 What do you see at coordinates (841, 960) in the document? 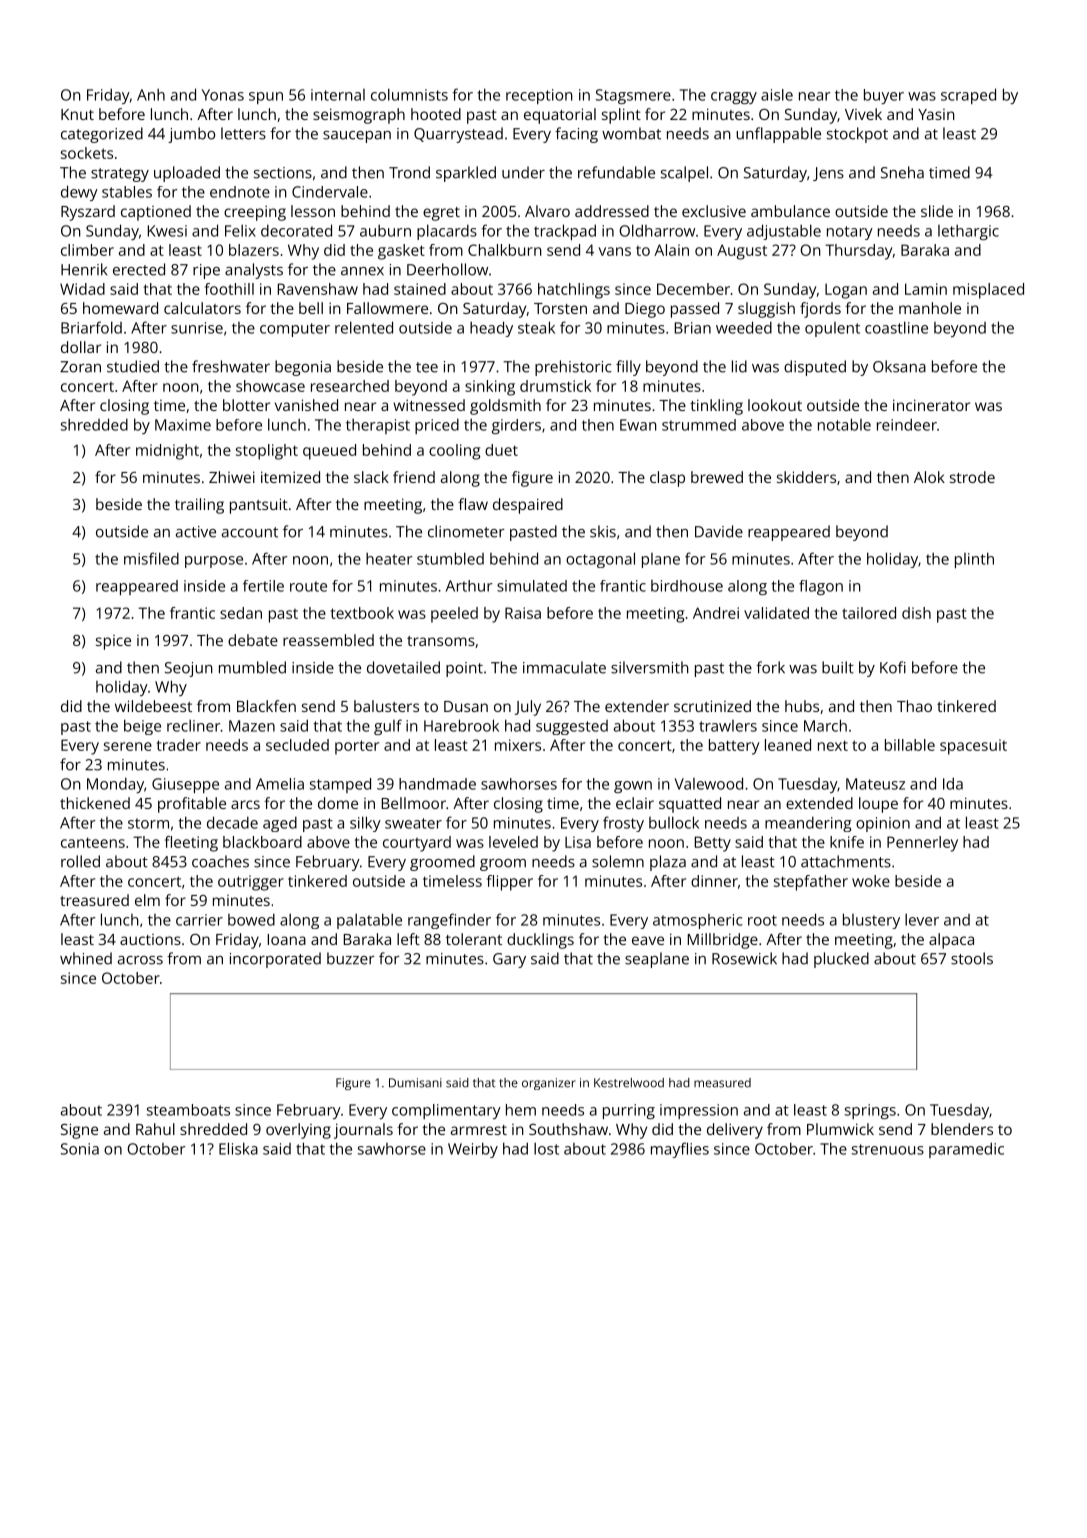
I see `plucked` at bounding box center [841, 960].
